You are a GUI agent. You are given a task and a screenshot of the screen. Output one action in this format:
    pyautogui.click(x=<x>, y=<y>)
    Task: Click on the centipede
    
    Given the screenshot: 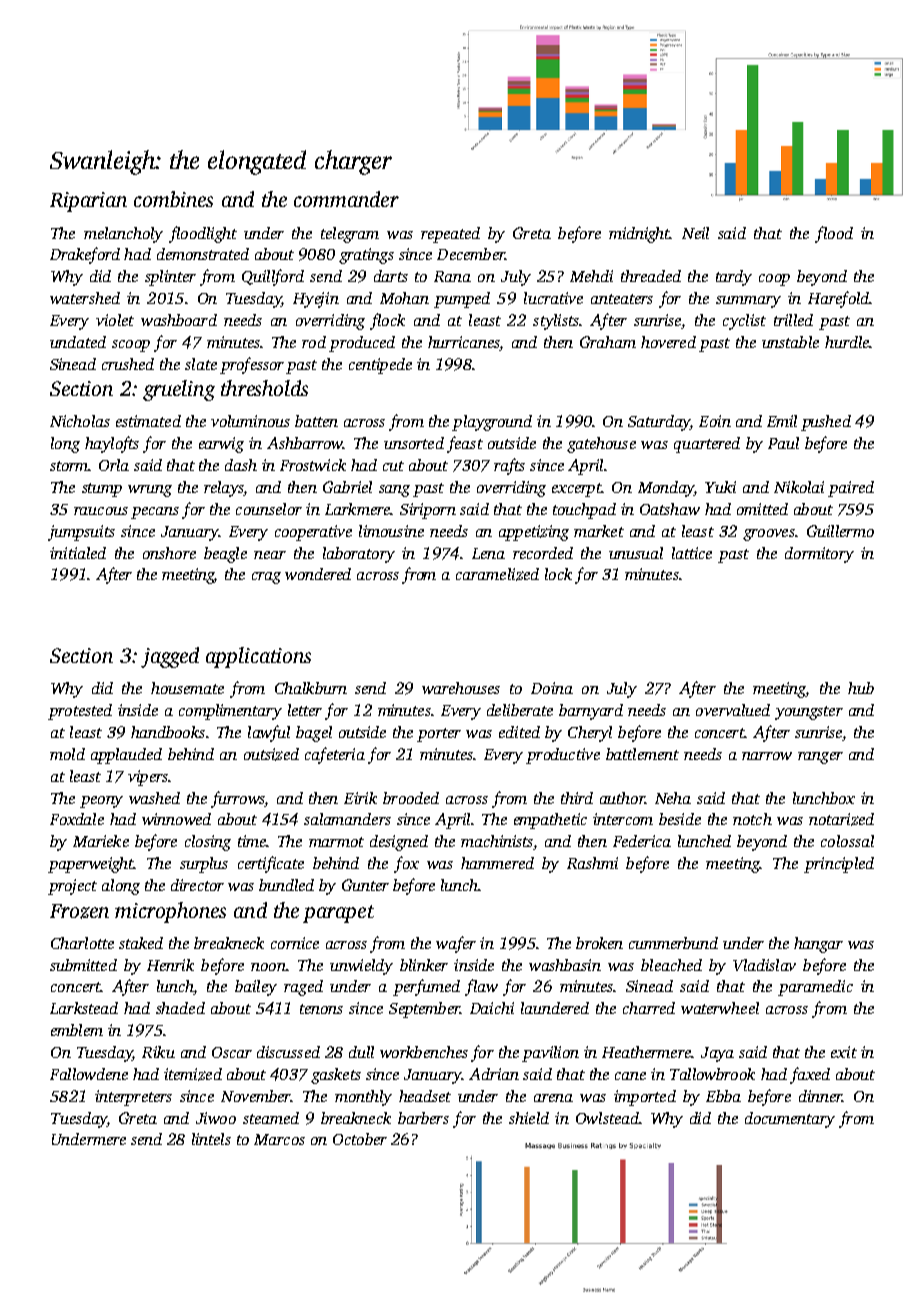 What is the action you would take?
    pyautogui.click(x=380, y=366)
